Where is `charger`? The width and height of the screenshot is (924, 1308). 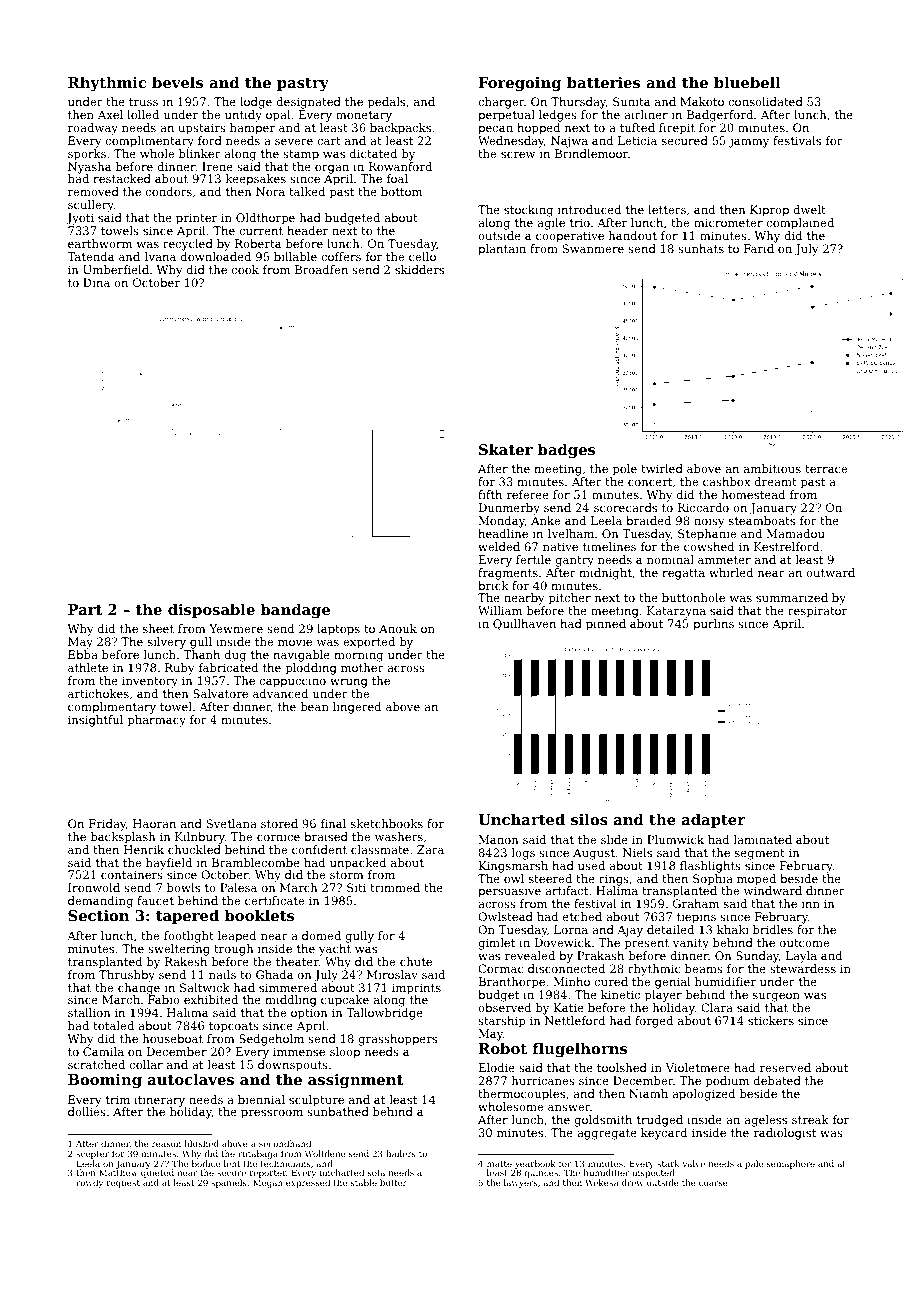 charger is located at coordinates (501, 103).
